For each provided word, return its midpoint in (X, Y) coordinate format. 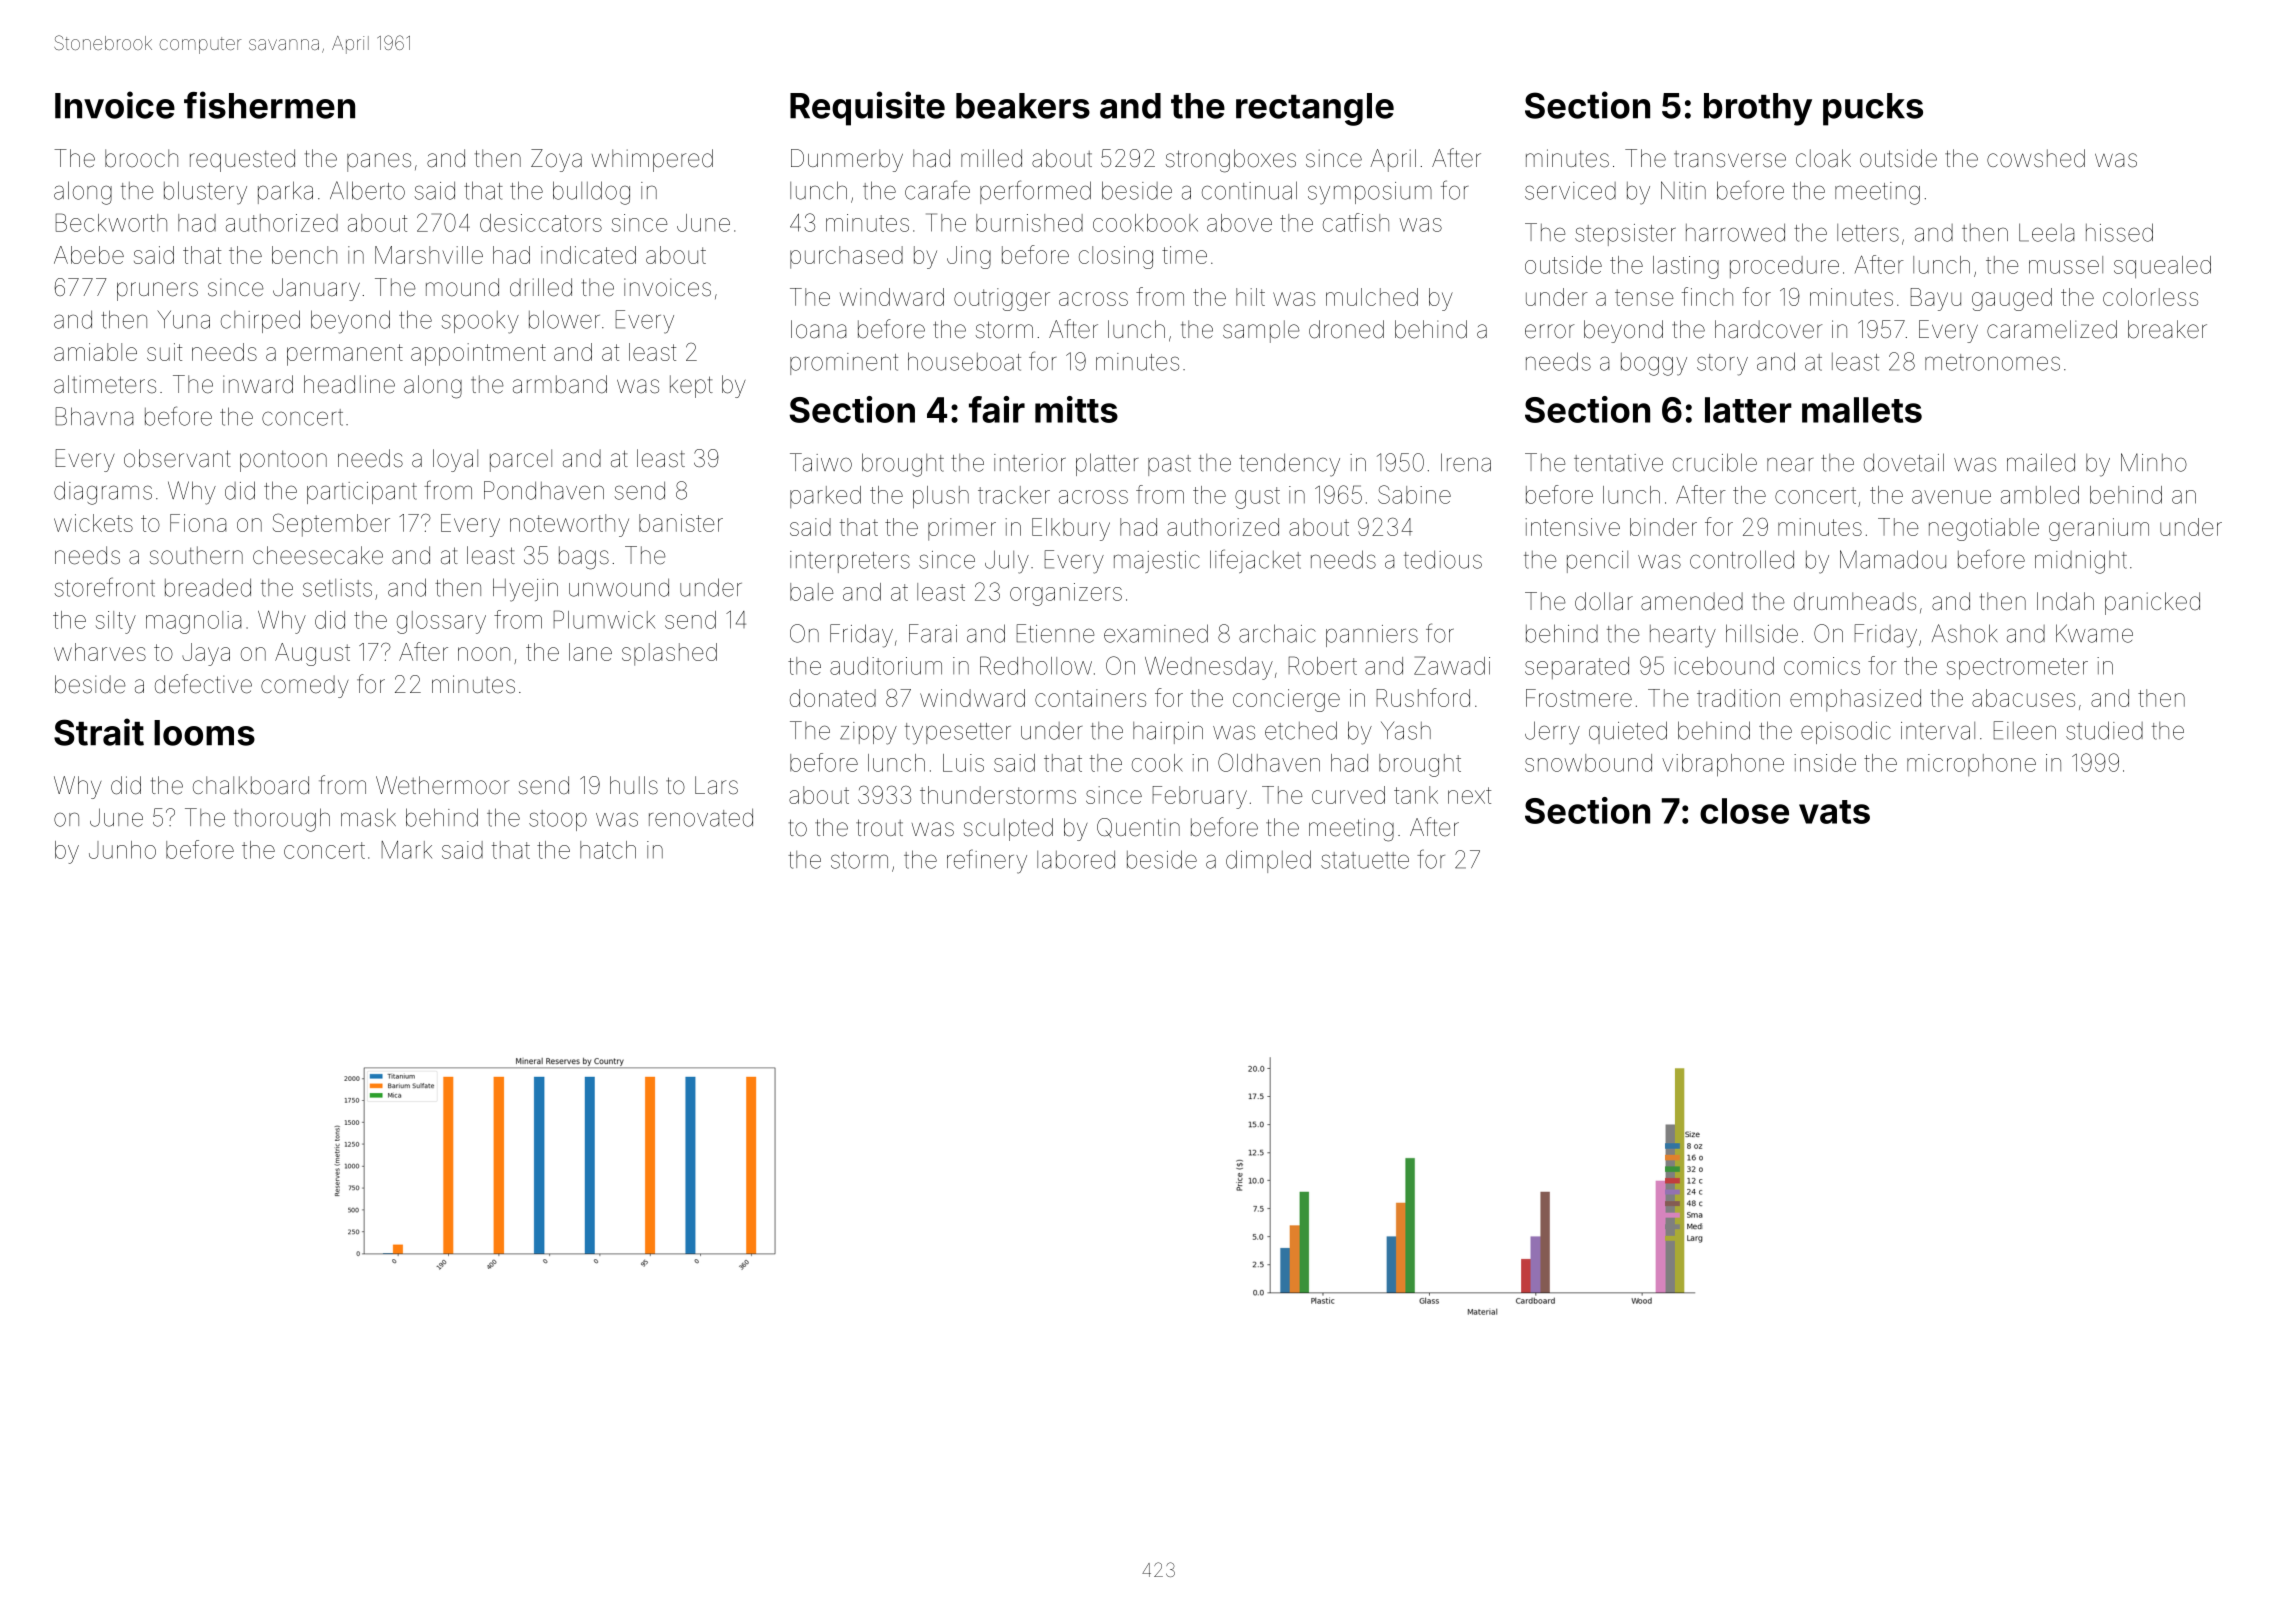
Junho (122, 850)
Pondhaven (544, 490)
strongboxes (1231, 161)
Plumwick (604, 619)
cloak (1823, 158)
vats (1834, 812)
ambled (2040, 495)
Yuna (183, 319)
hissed (2119, 232)
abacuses (2023, 698)
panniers (1372, 636)
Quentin (1138, 828)
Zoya (556, 160)
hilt (1250, 297)
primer (962, 529)
